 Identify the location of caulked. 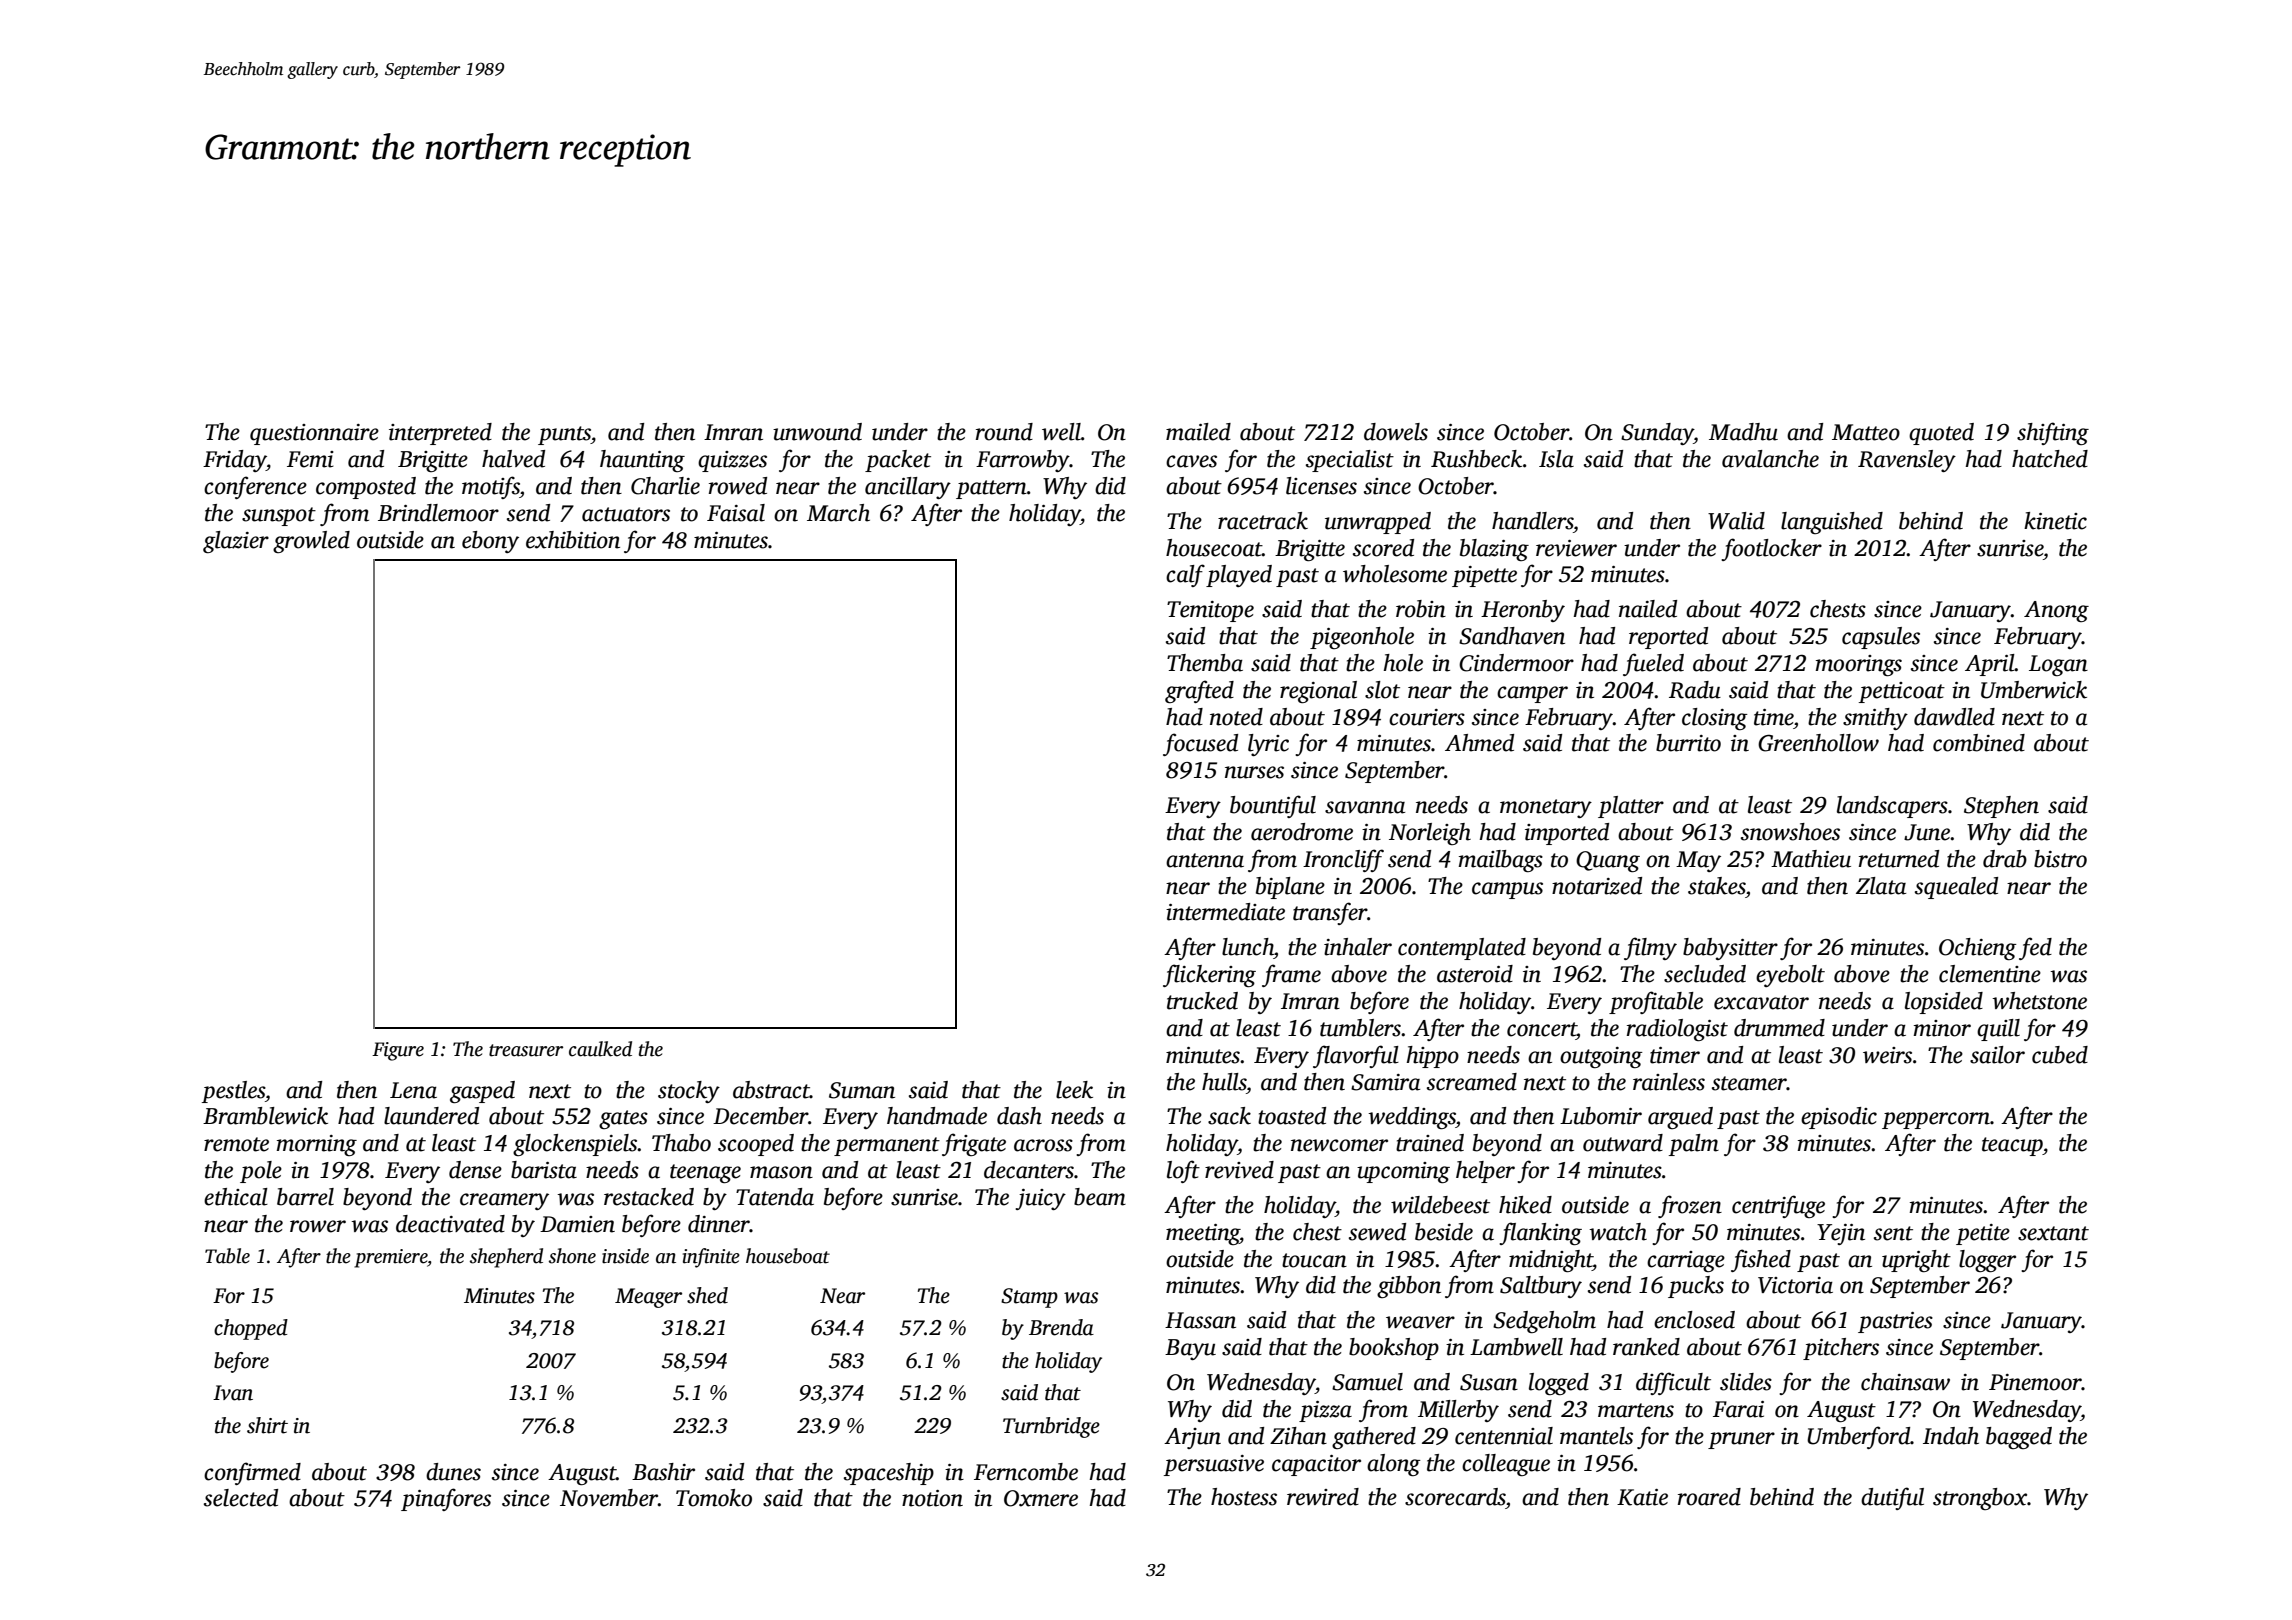
(600, 1049).
